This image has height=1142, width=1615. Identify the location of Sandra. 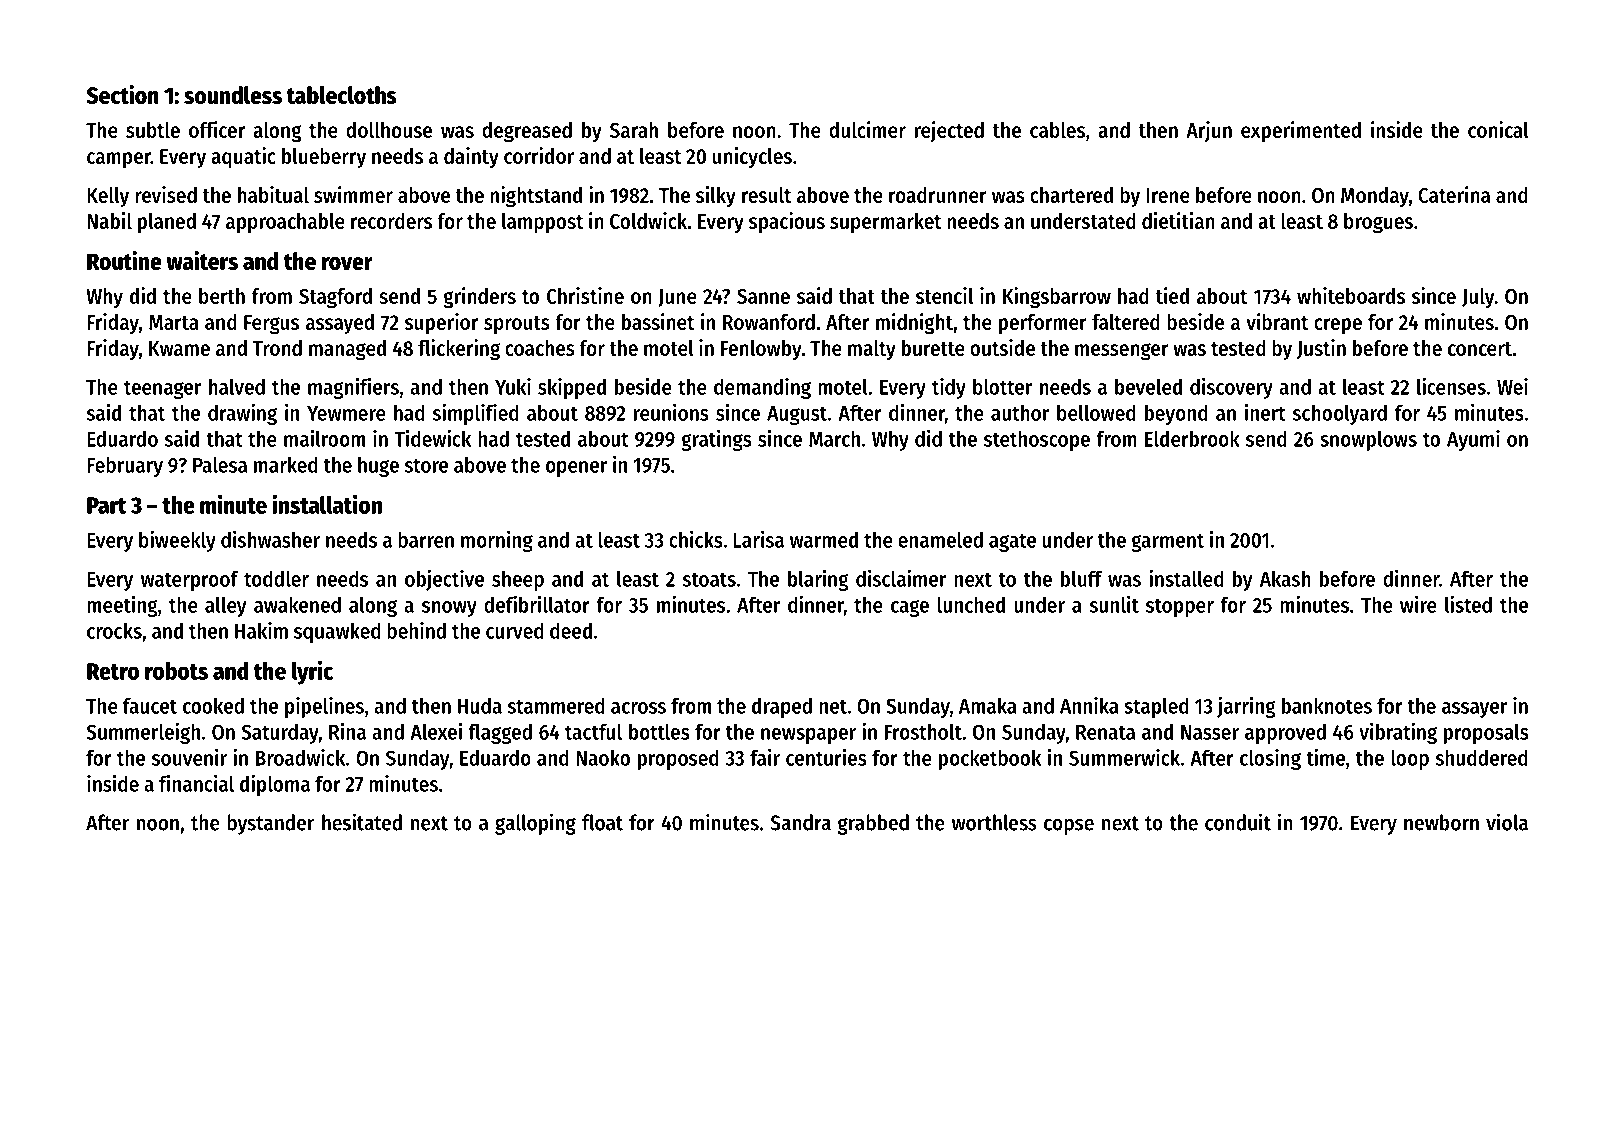
(800, 822).
